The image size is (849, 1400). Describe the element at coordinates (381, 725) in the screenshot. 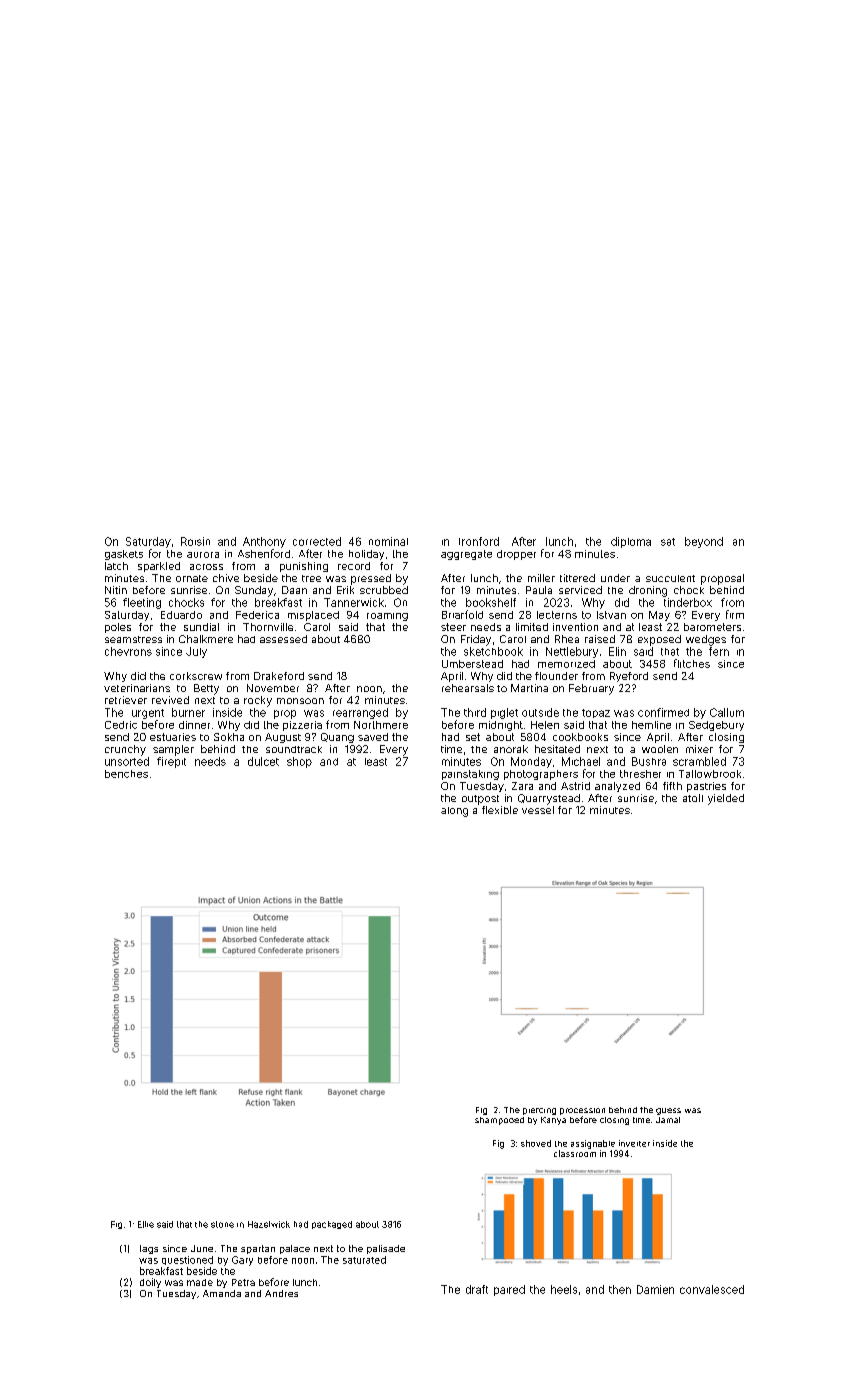

I see `Northmere` at that location.
